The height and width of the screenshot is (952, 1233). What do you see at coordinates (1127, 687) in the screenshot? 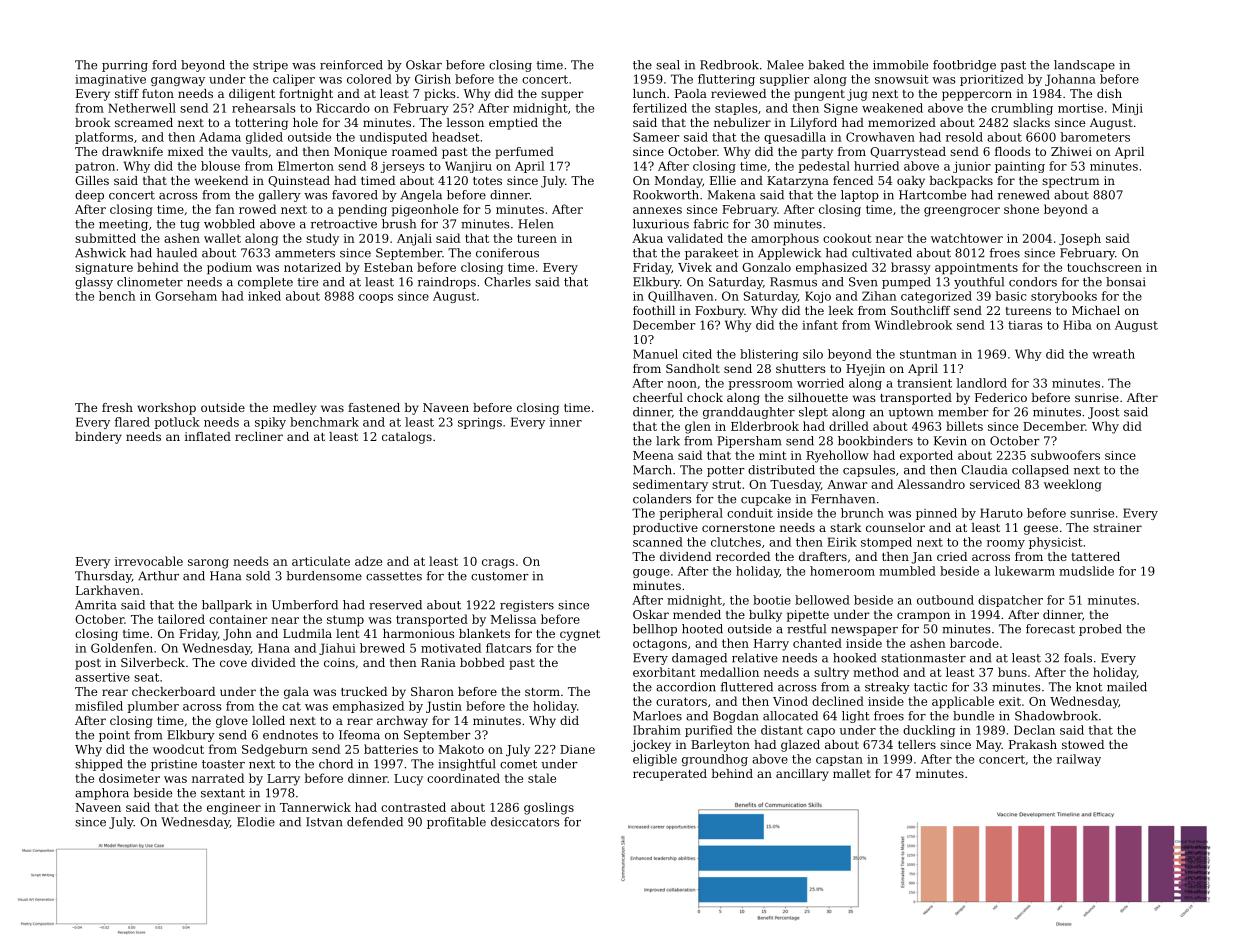
I see `mailed` at bounding box center [1127, 687].
